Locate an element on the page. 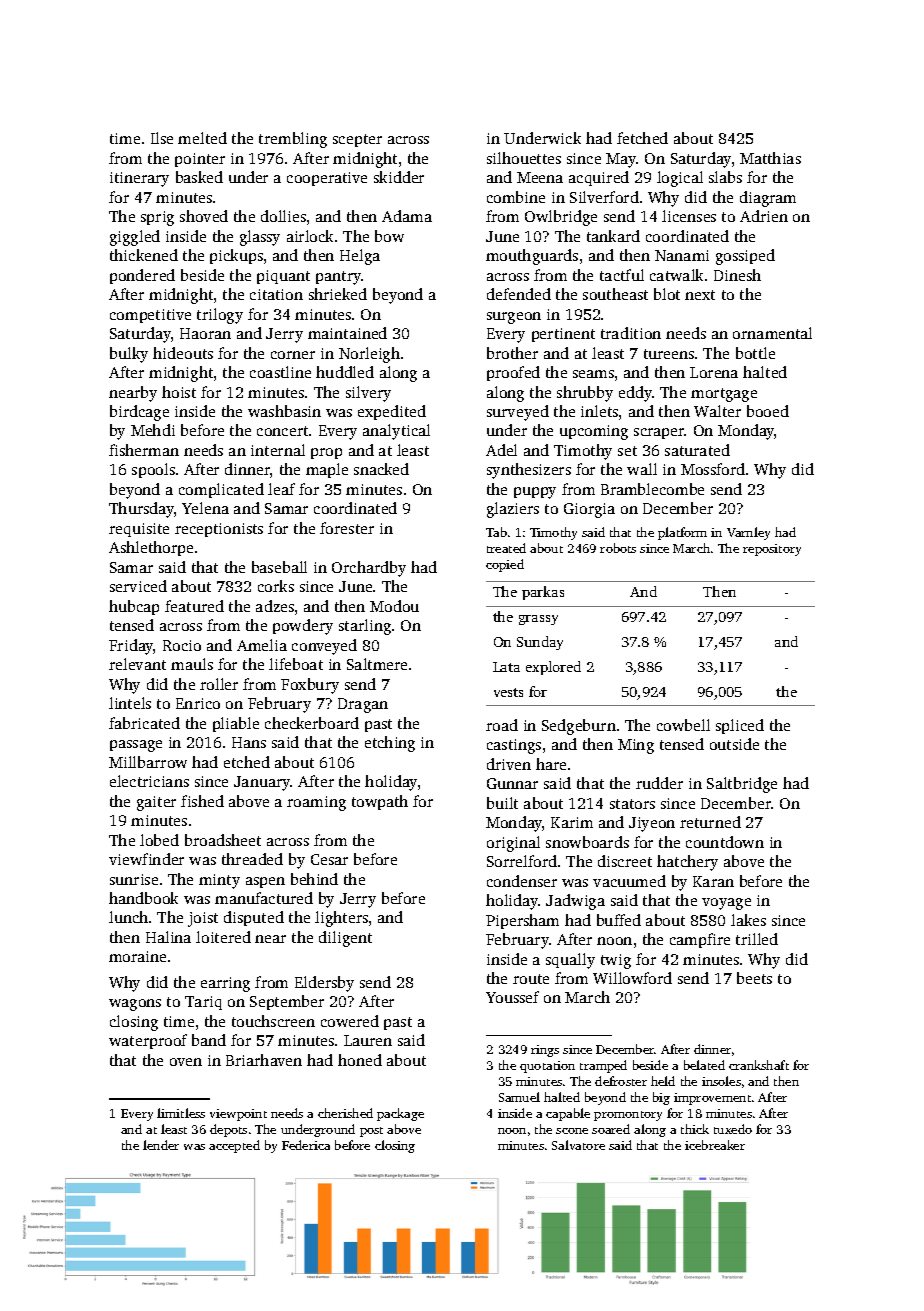  countdown is located at coordinates (725, 842).
